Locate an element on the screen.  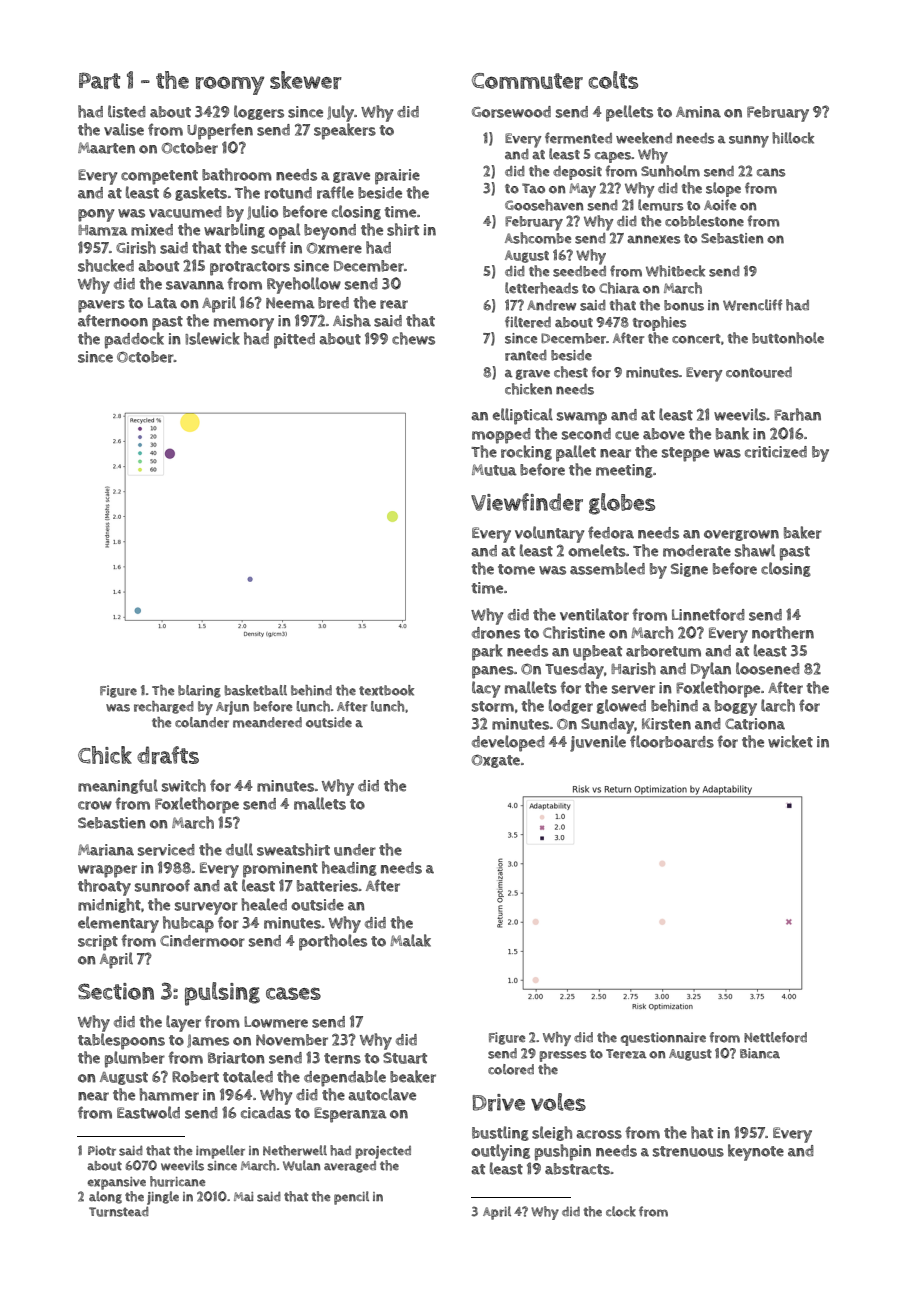
Stuart is located at coordinates (405, 1058).
